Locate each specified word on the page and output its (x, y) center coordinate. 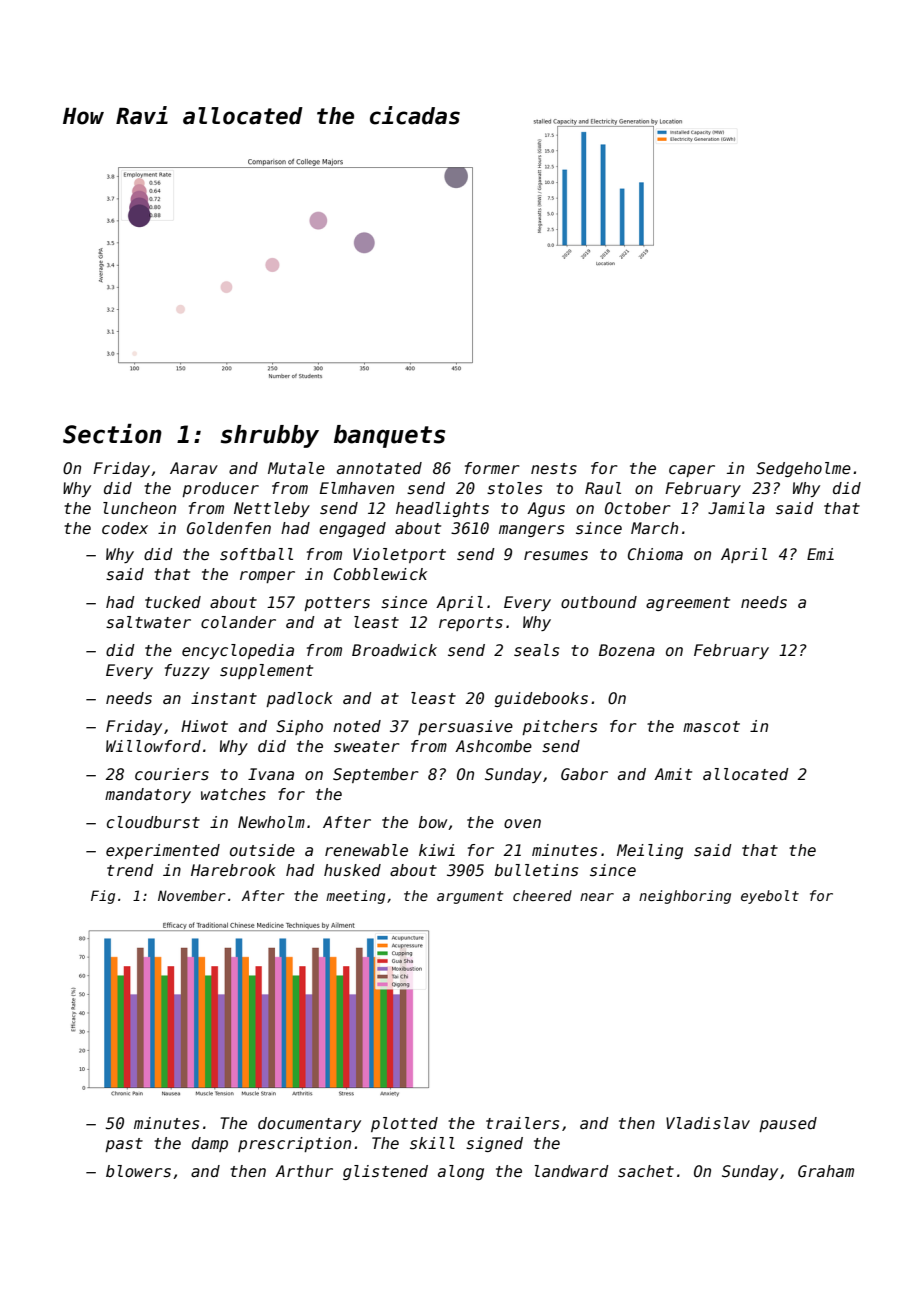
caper (692, 471)
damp (210, 1144)
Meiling (650, 851)
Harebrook (233, 870)
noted (357, 726)
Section (112, 434)
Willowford (153, 746)
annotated (379, 468)
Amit (673, 774)
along (461, 1172)
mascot (711, 727)
